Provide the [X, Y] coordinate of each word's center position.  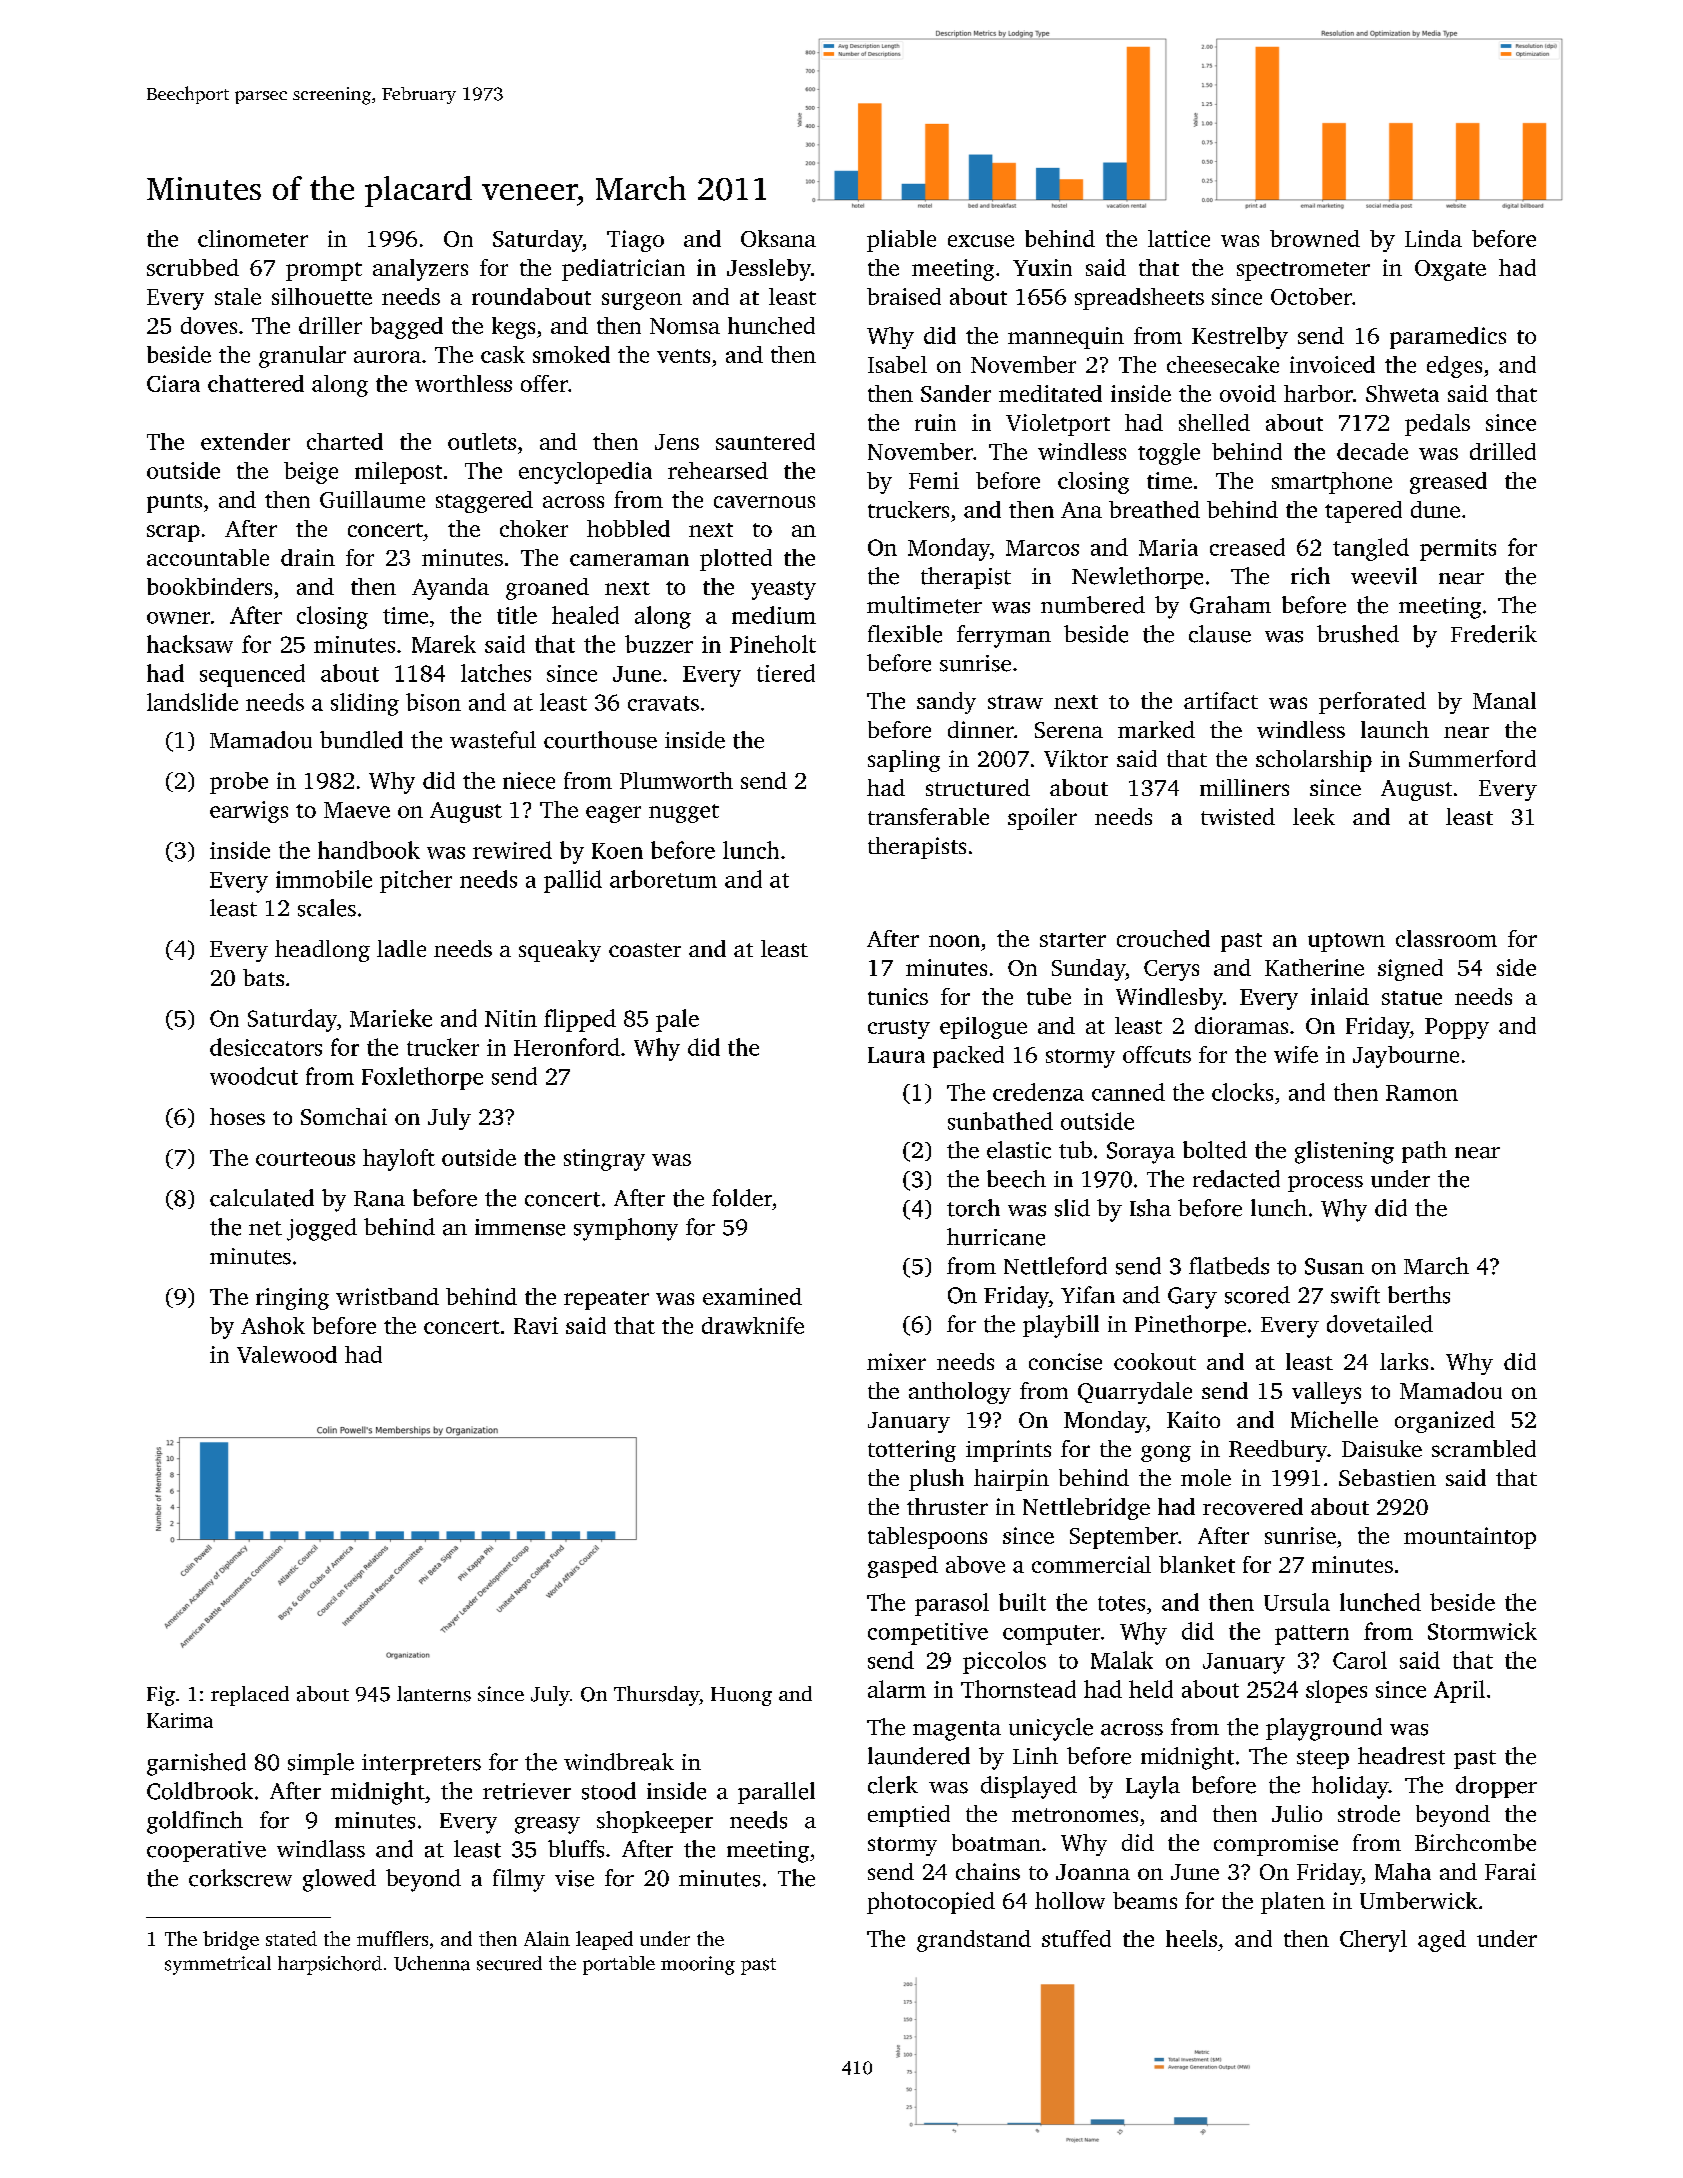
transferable [928, 816]
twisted [1238, 816]
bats [263, 977]
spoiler [1042, 819]
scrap [173, 533]
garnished [196, 1764]
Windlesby [1169, 999]
